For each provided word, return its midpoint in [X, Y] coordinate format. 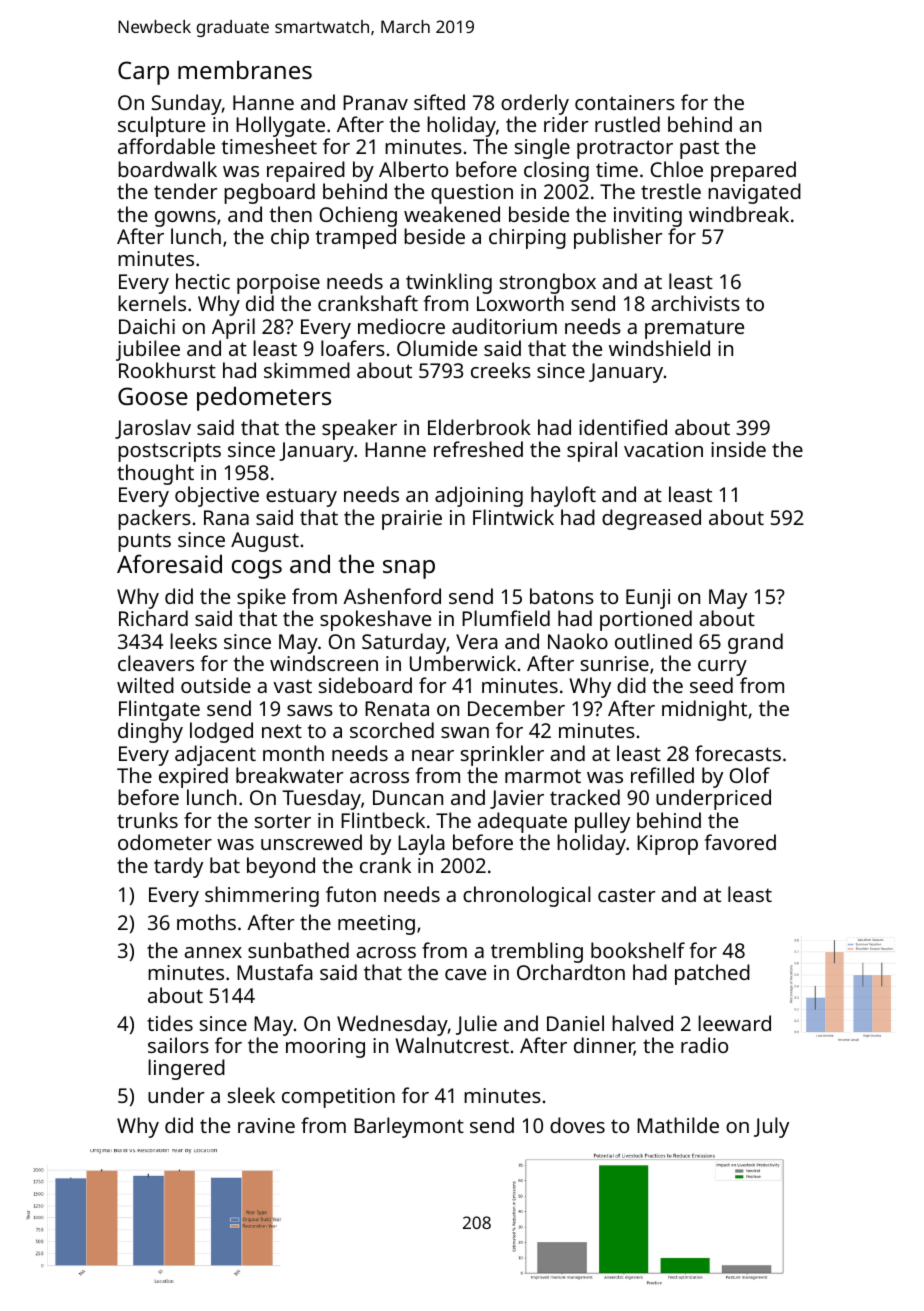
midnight [704, 710]
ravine [266, 1125]
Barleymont [409, 1127]
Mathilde [678, 1125]
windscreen [324, 663]
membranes [245, 69]
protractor [625, 149]
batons [562, 596]
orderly [535, 104]
